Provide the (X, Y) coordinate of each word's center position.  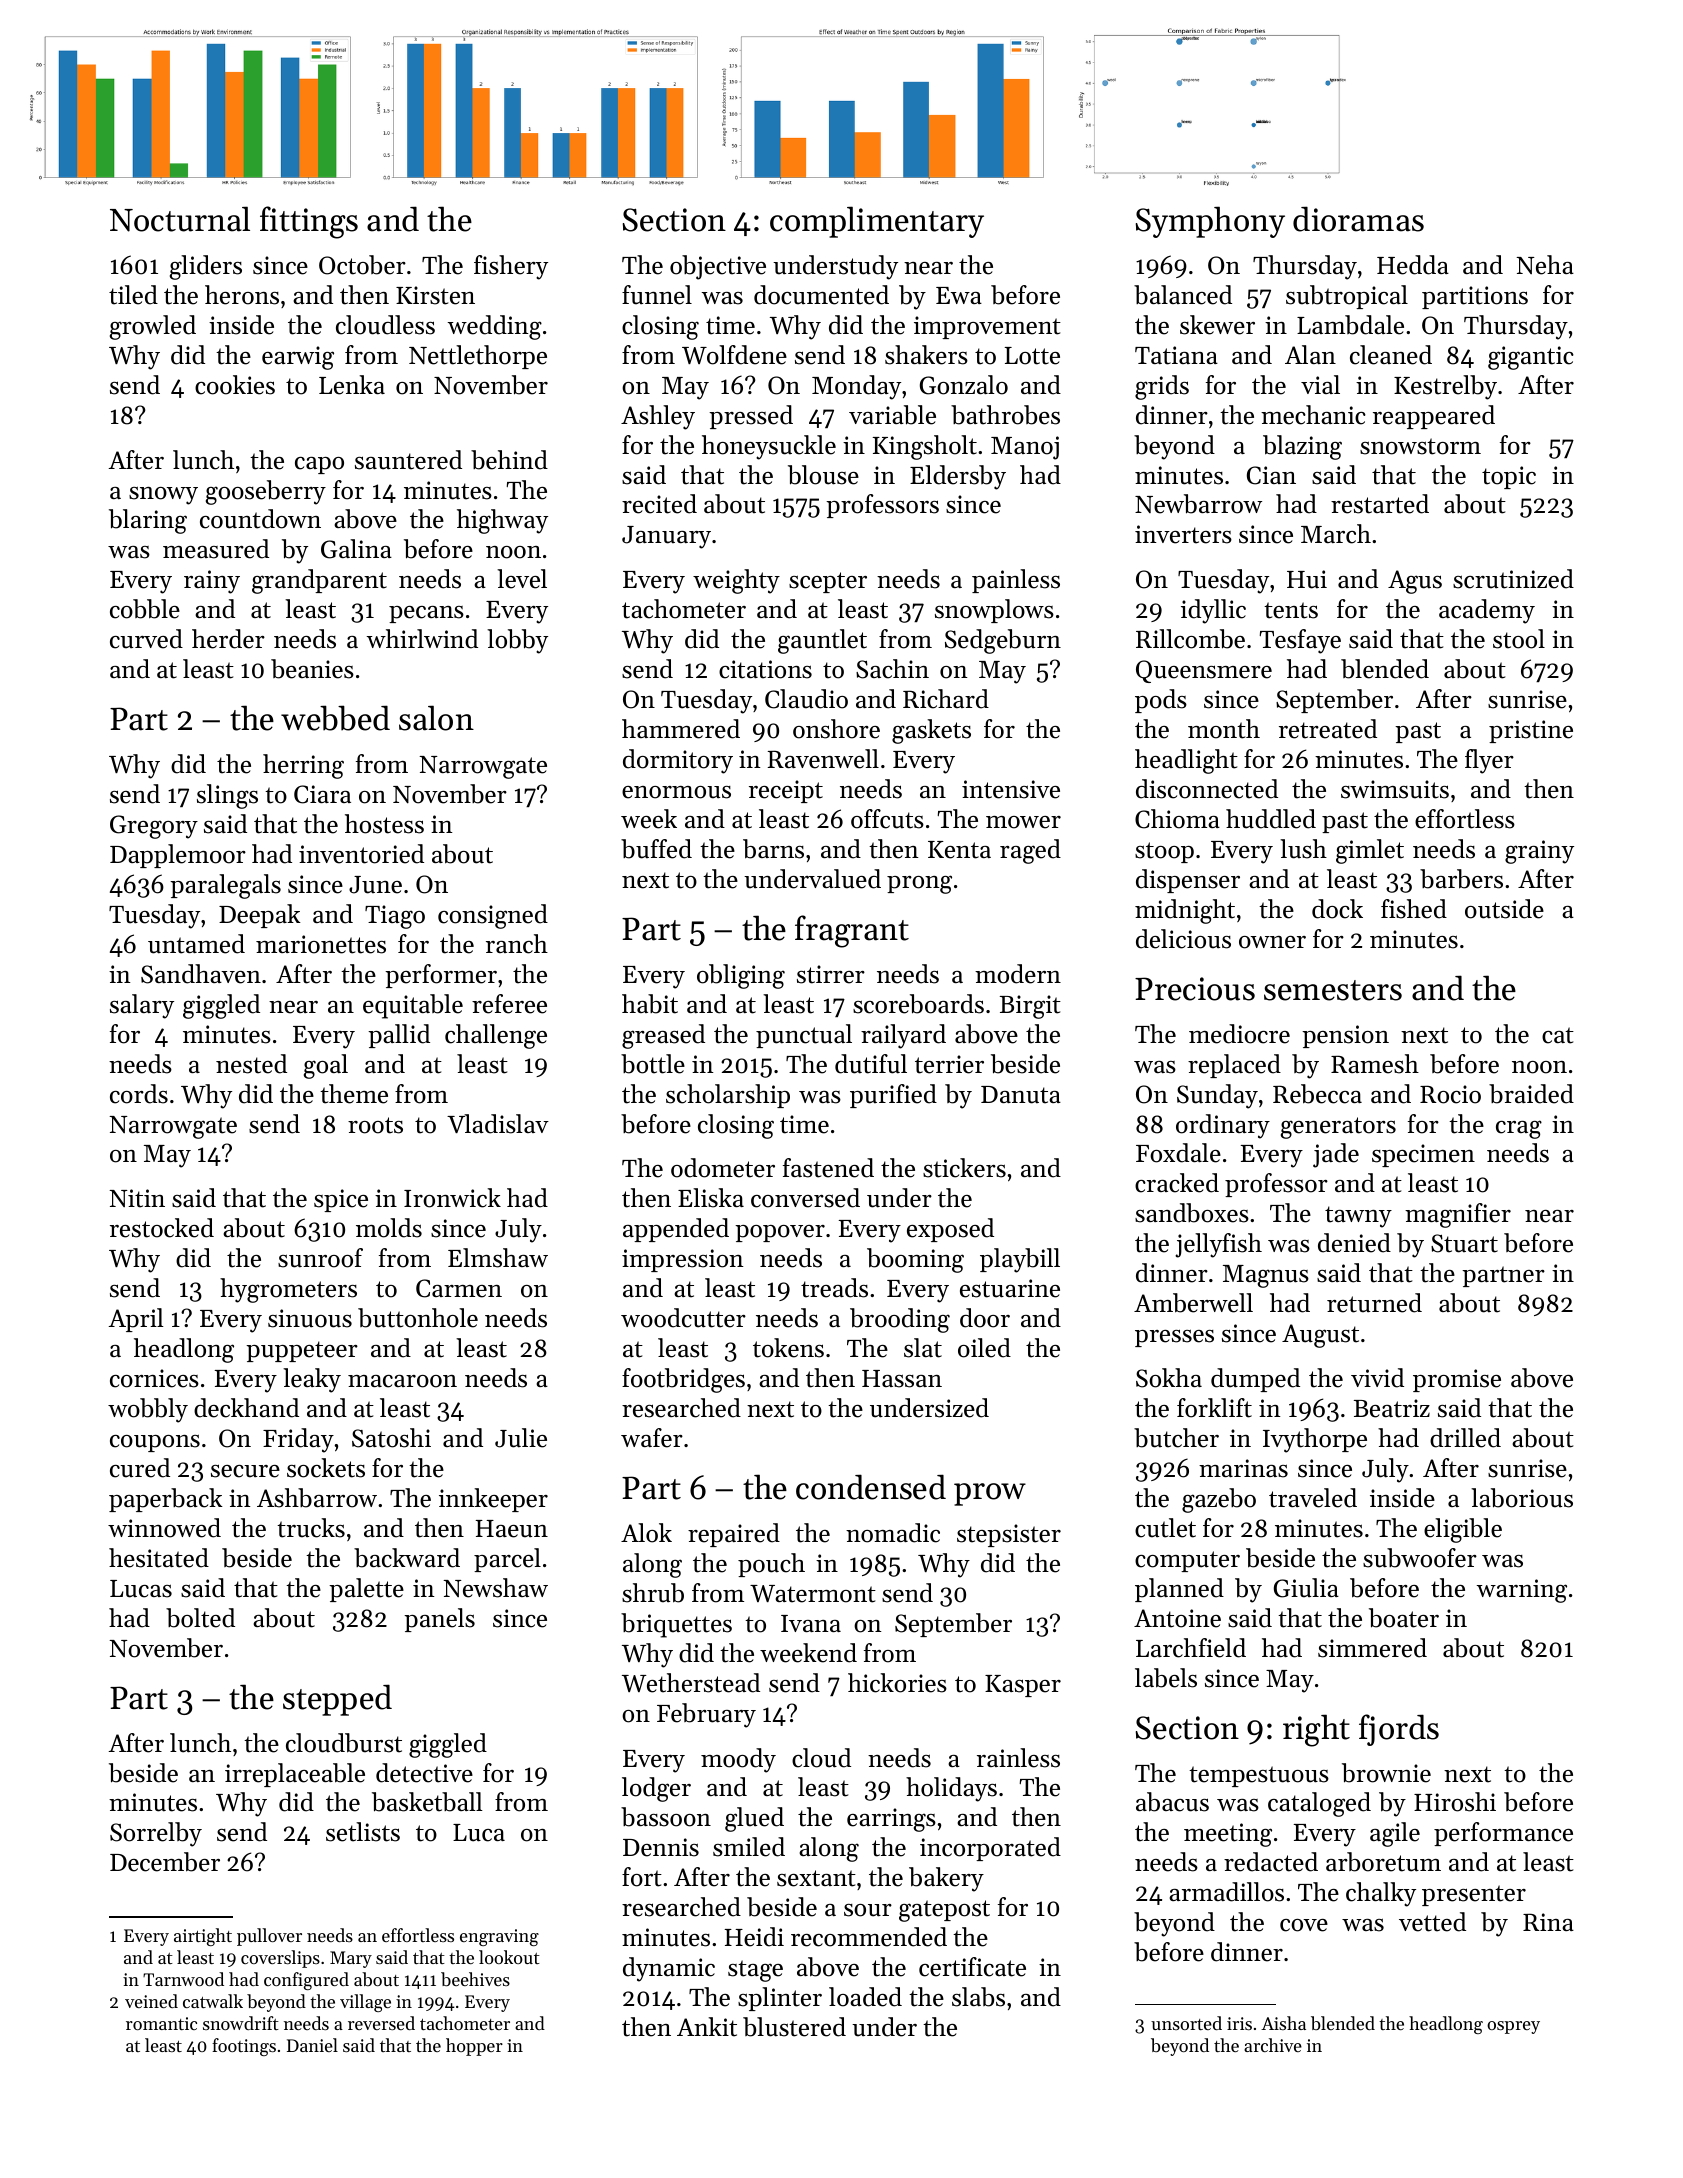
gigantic (1531, 358)
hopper (474, 2047)
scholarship (728, 1096)
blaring (148, 521)
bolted (200, 1618)
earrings (891, 1820)
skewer (1217, 325)
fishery (511, 267)
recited (659, 504)
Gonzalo (964, 385)
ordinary (1223, 1126)
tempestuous (1259, 1776)
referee (509, 1004)
